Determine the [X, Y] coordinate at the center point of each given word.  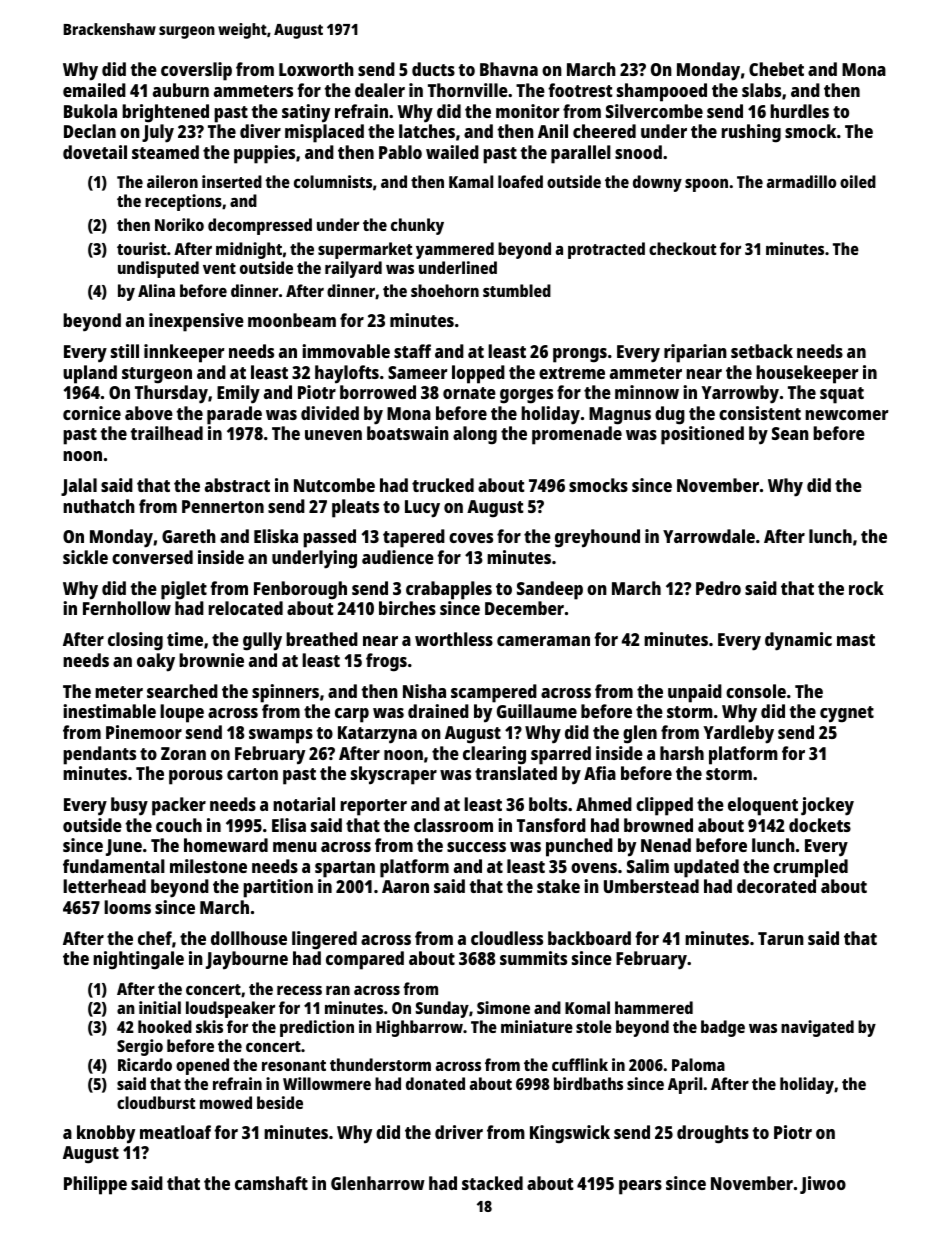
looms [127, 907]
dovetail [95, 152]
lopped [478, 374]
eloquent [763, 806]
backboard [589, 938]
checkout [683, 248]
